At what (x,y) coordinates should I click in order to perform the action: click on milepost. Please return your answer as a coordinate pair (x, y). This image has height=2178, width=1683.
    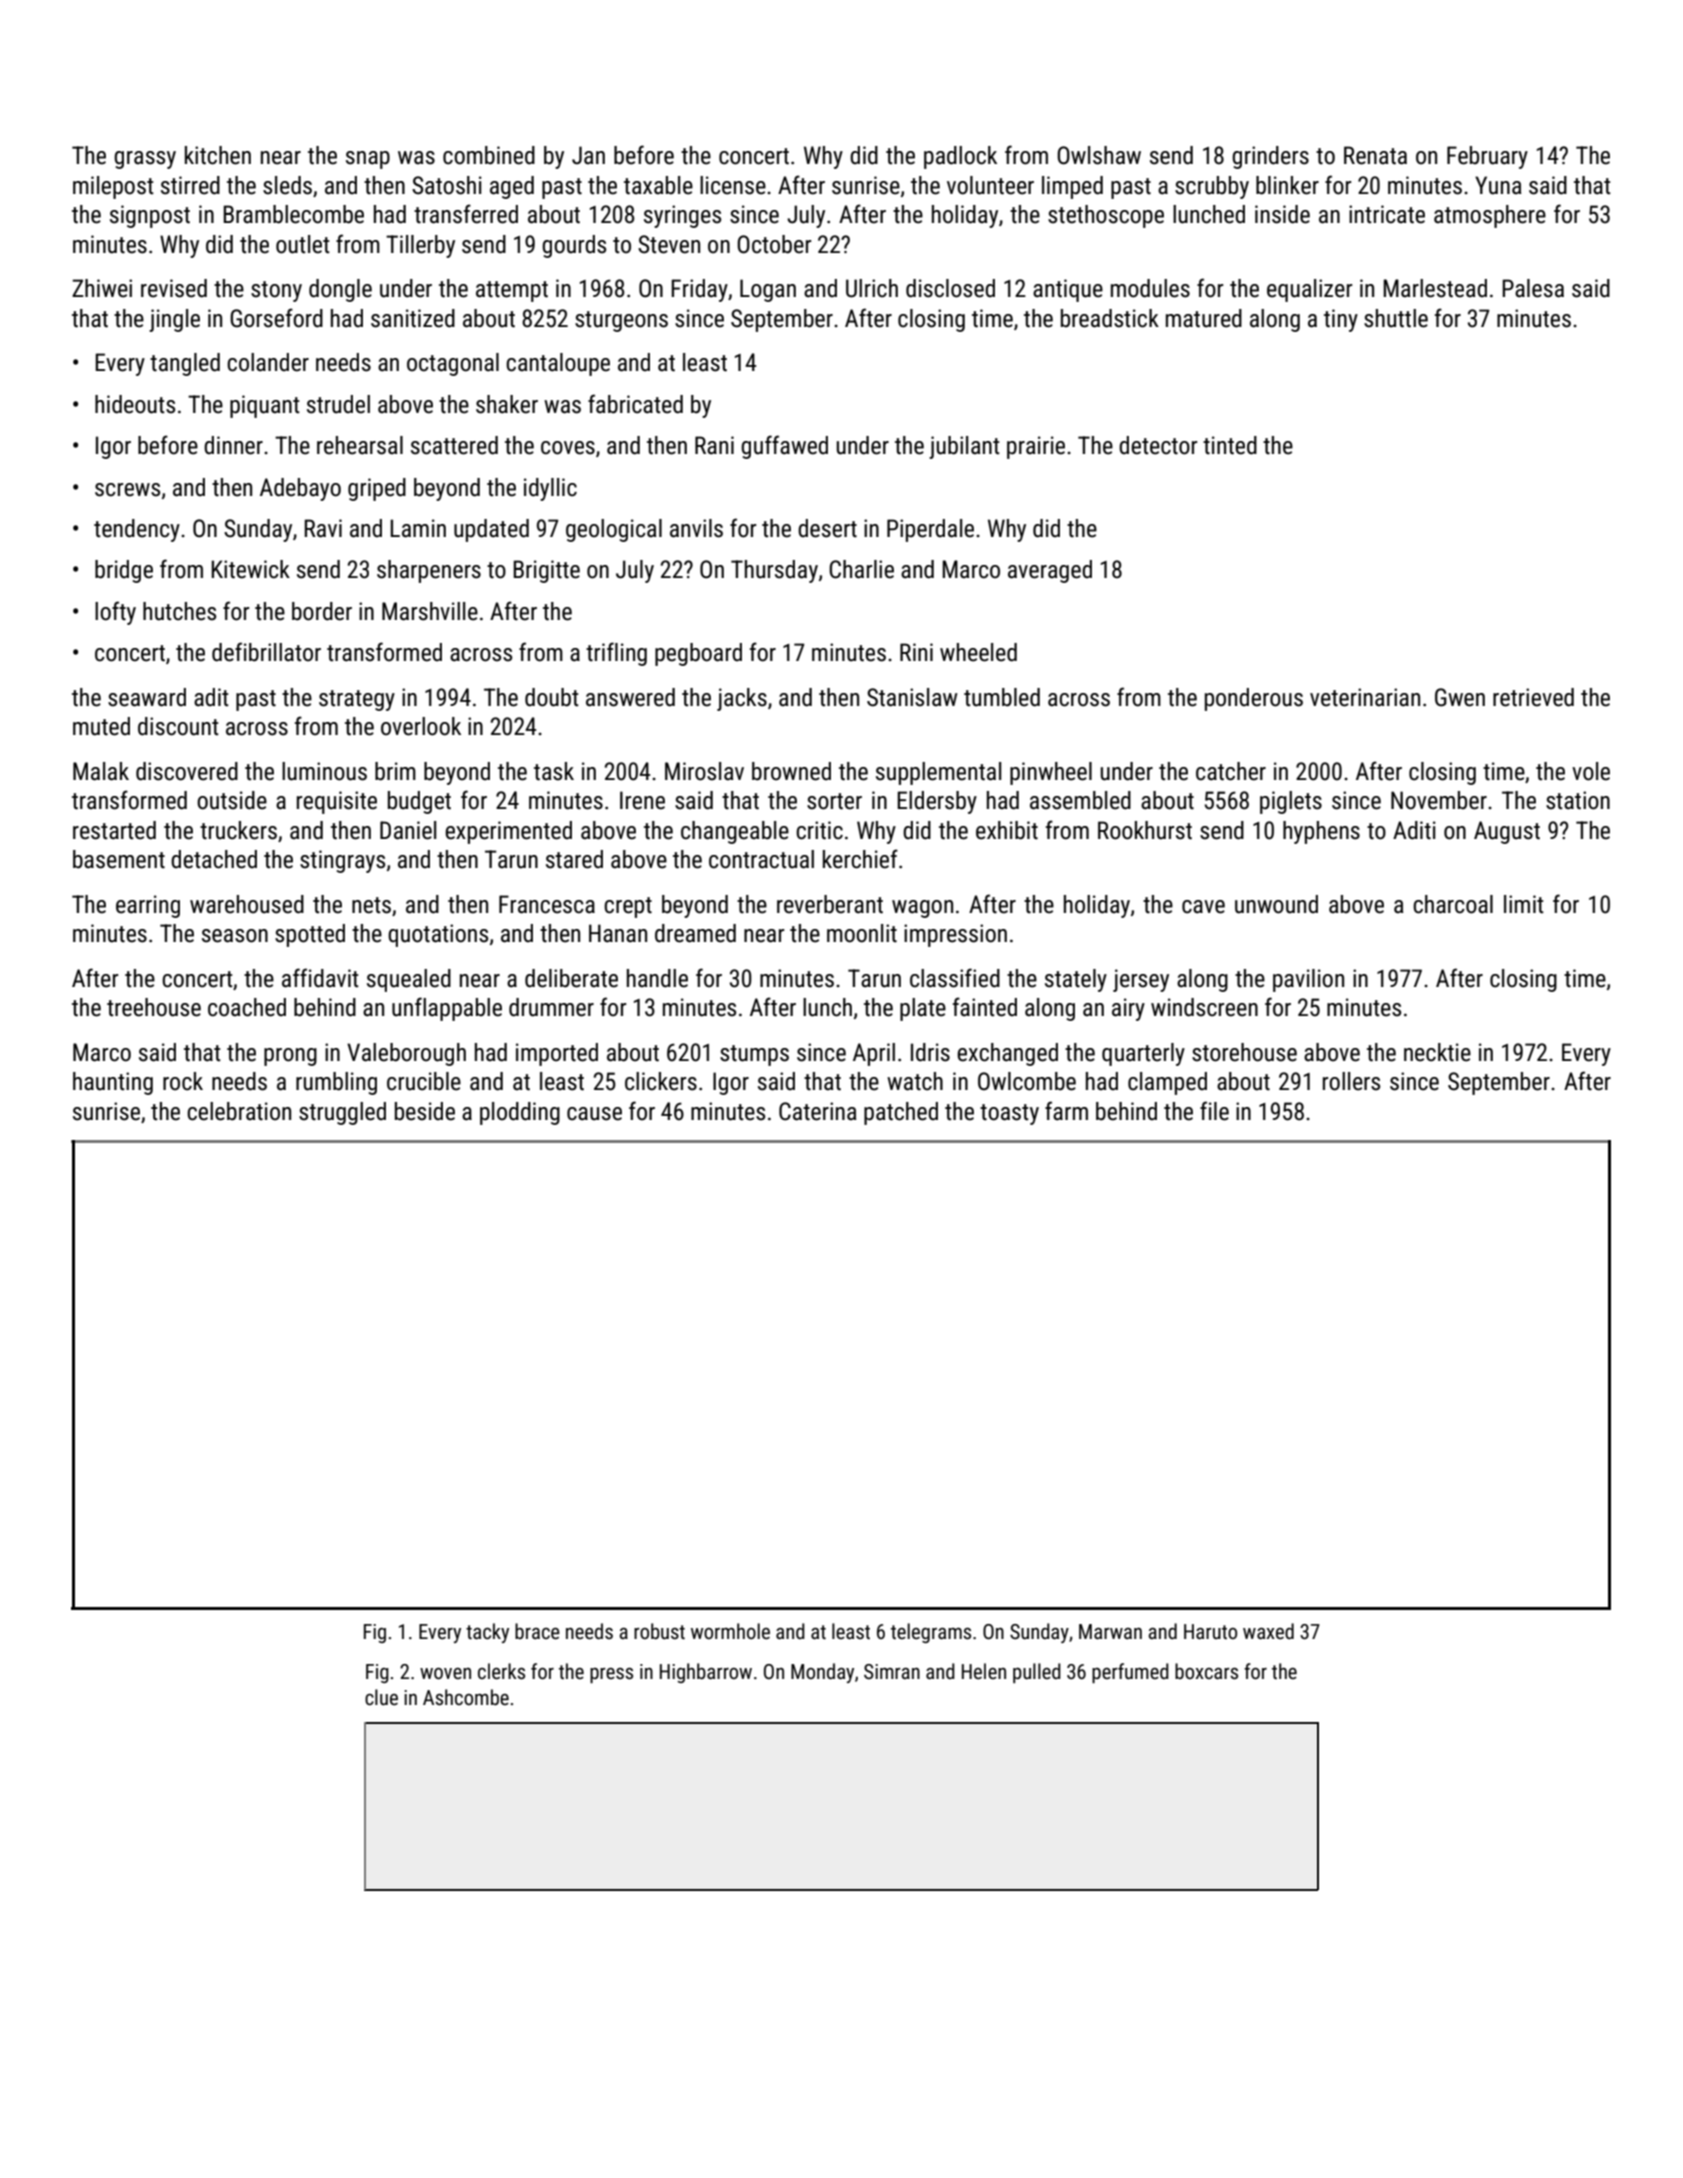
    Looking at the image, I should click on (113, 187).
